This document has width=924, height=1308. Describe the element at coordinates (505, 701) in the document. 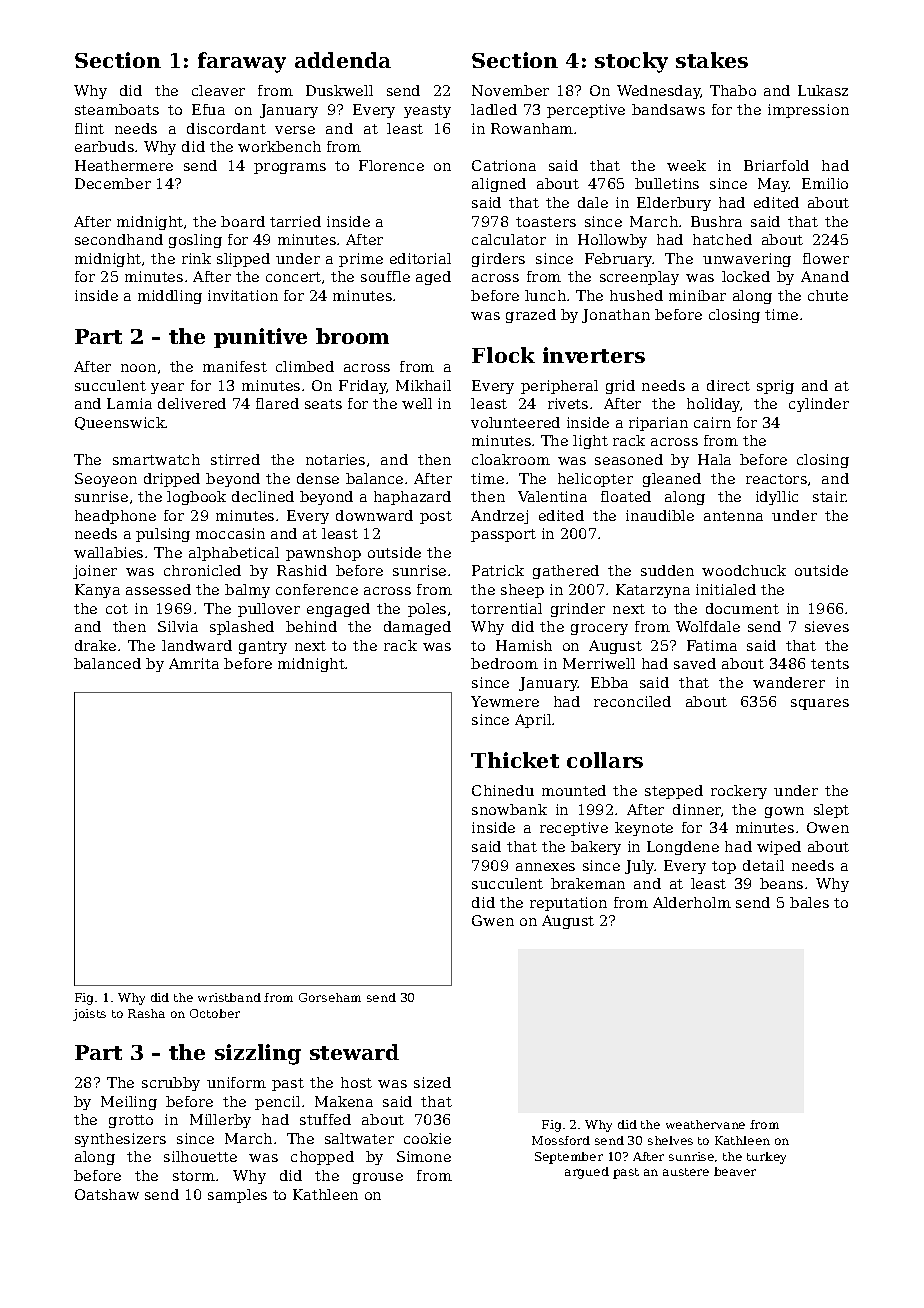

I see `Yewmere` at that location.
